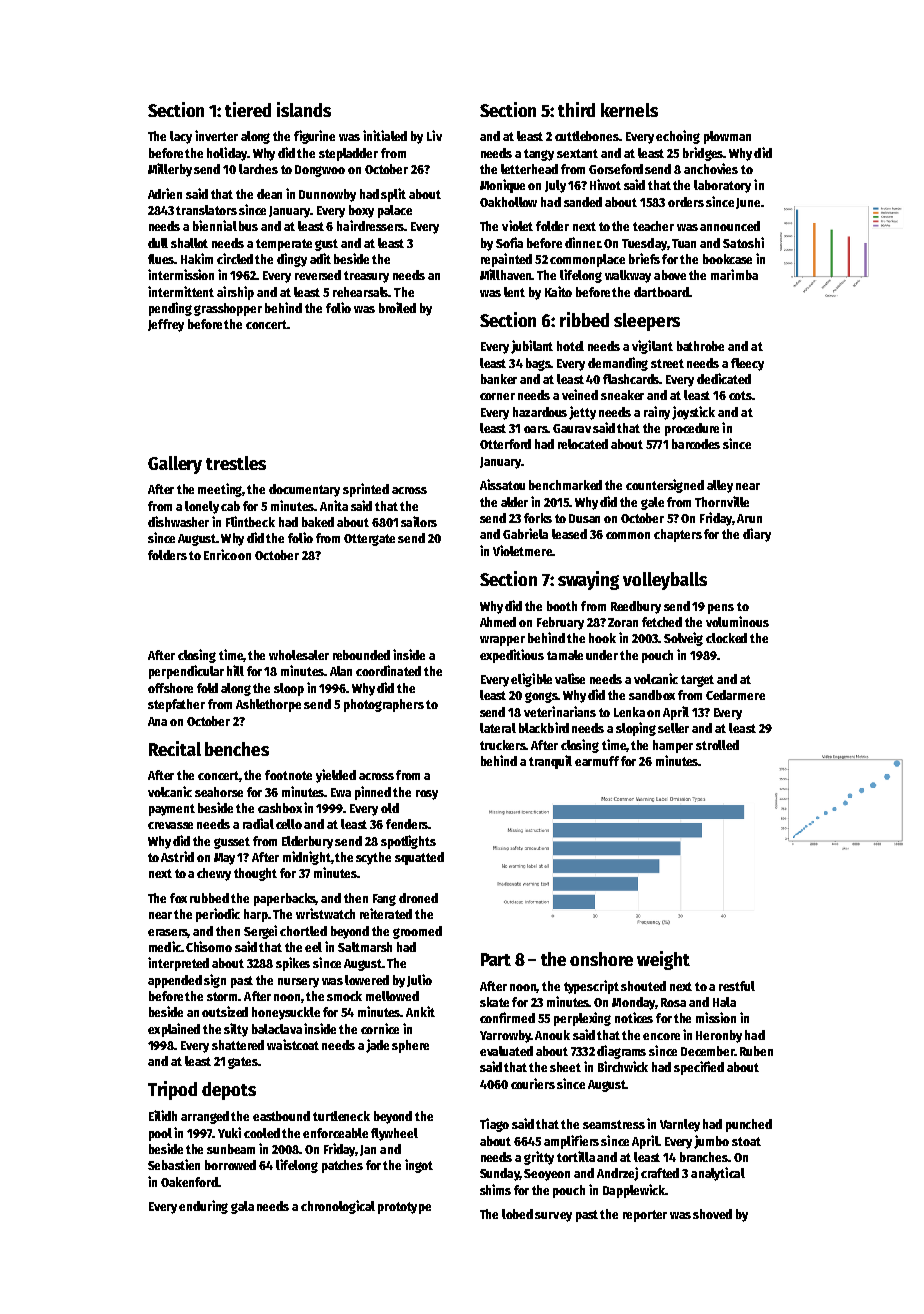 This screenshot has width=924, height=1314. Describe the element at coordinates (550, 762) in the screenshot. I see `tranquil` at that location.
